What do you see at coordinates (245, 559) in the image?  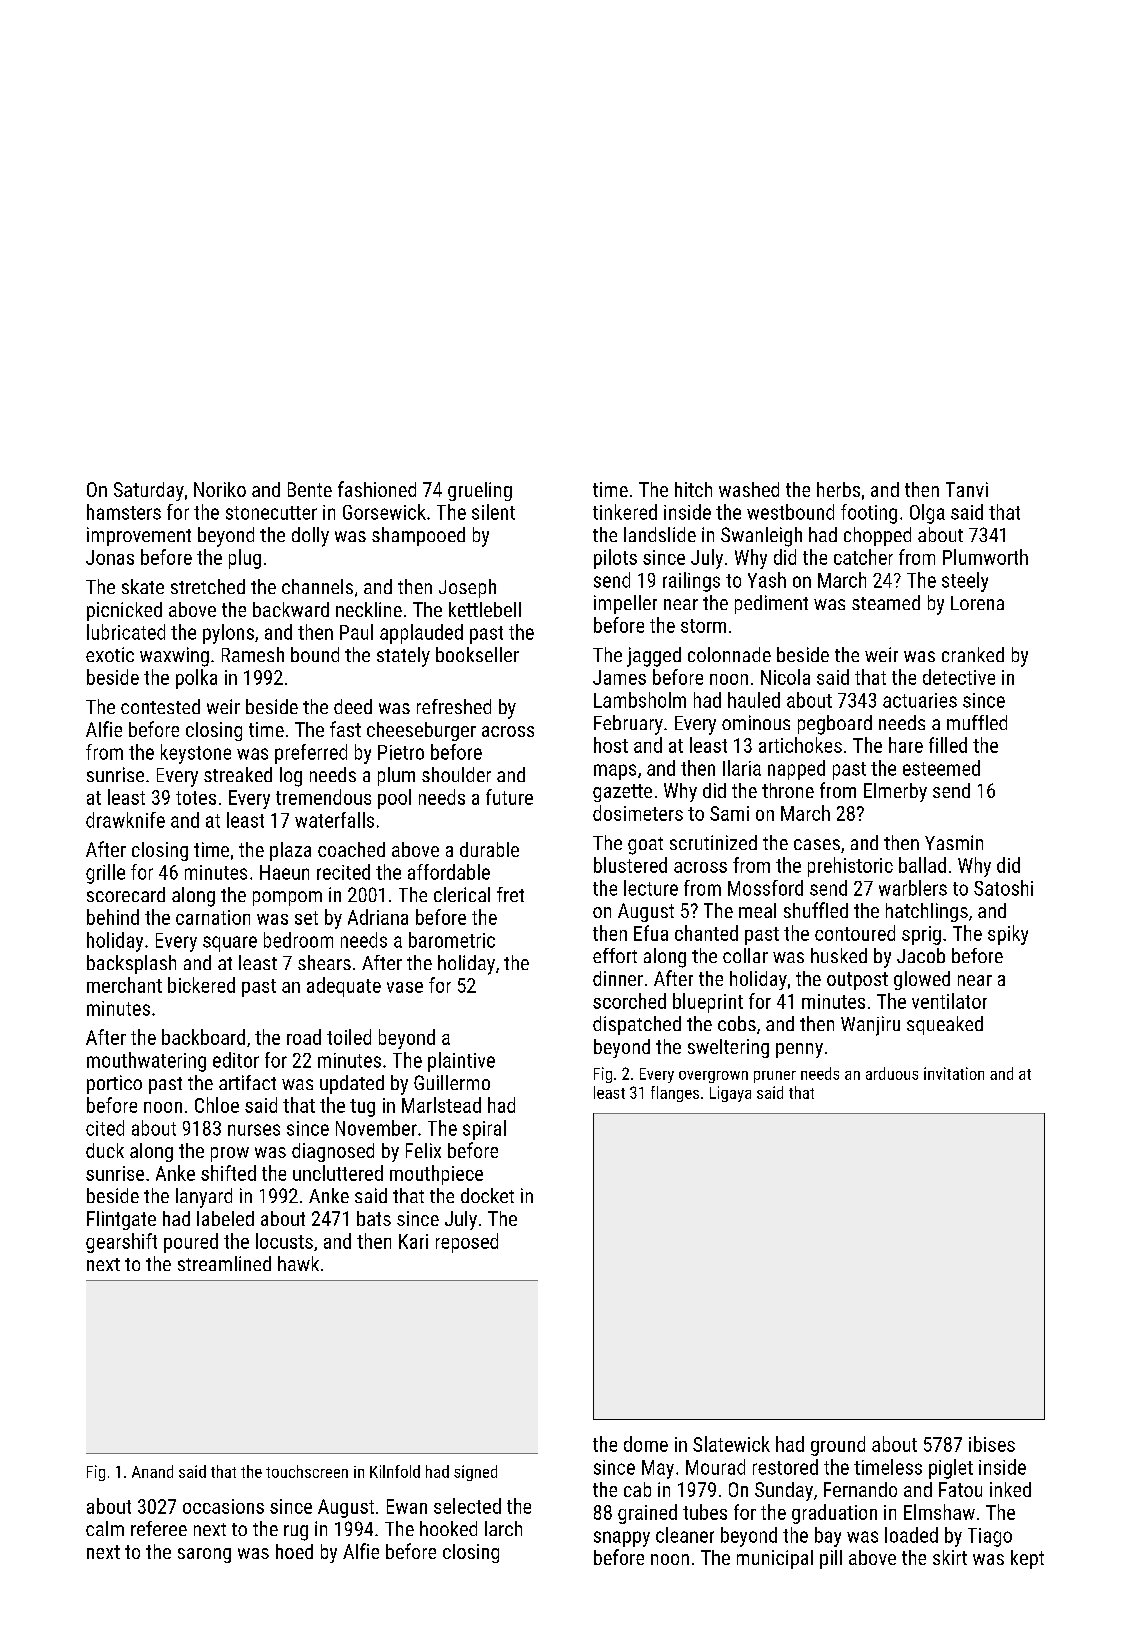 I see `plug` at bounding box center [245, 559].
